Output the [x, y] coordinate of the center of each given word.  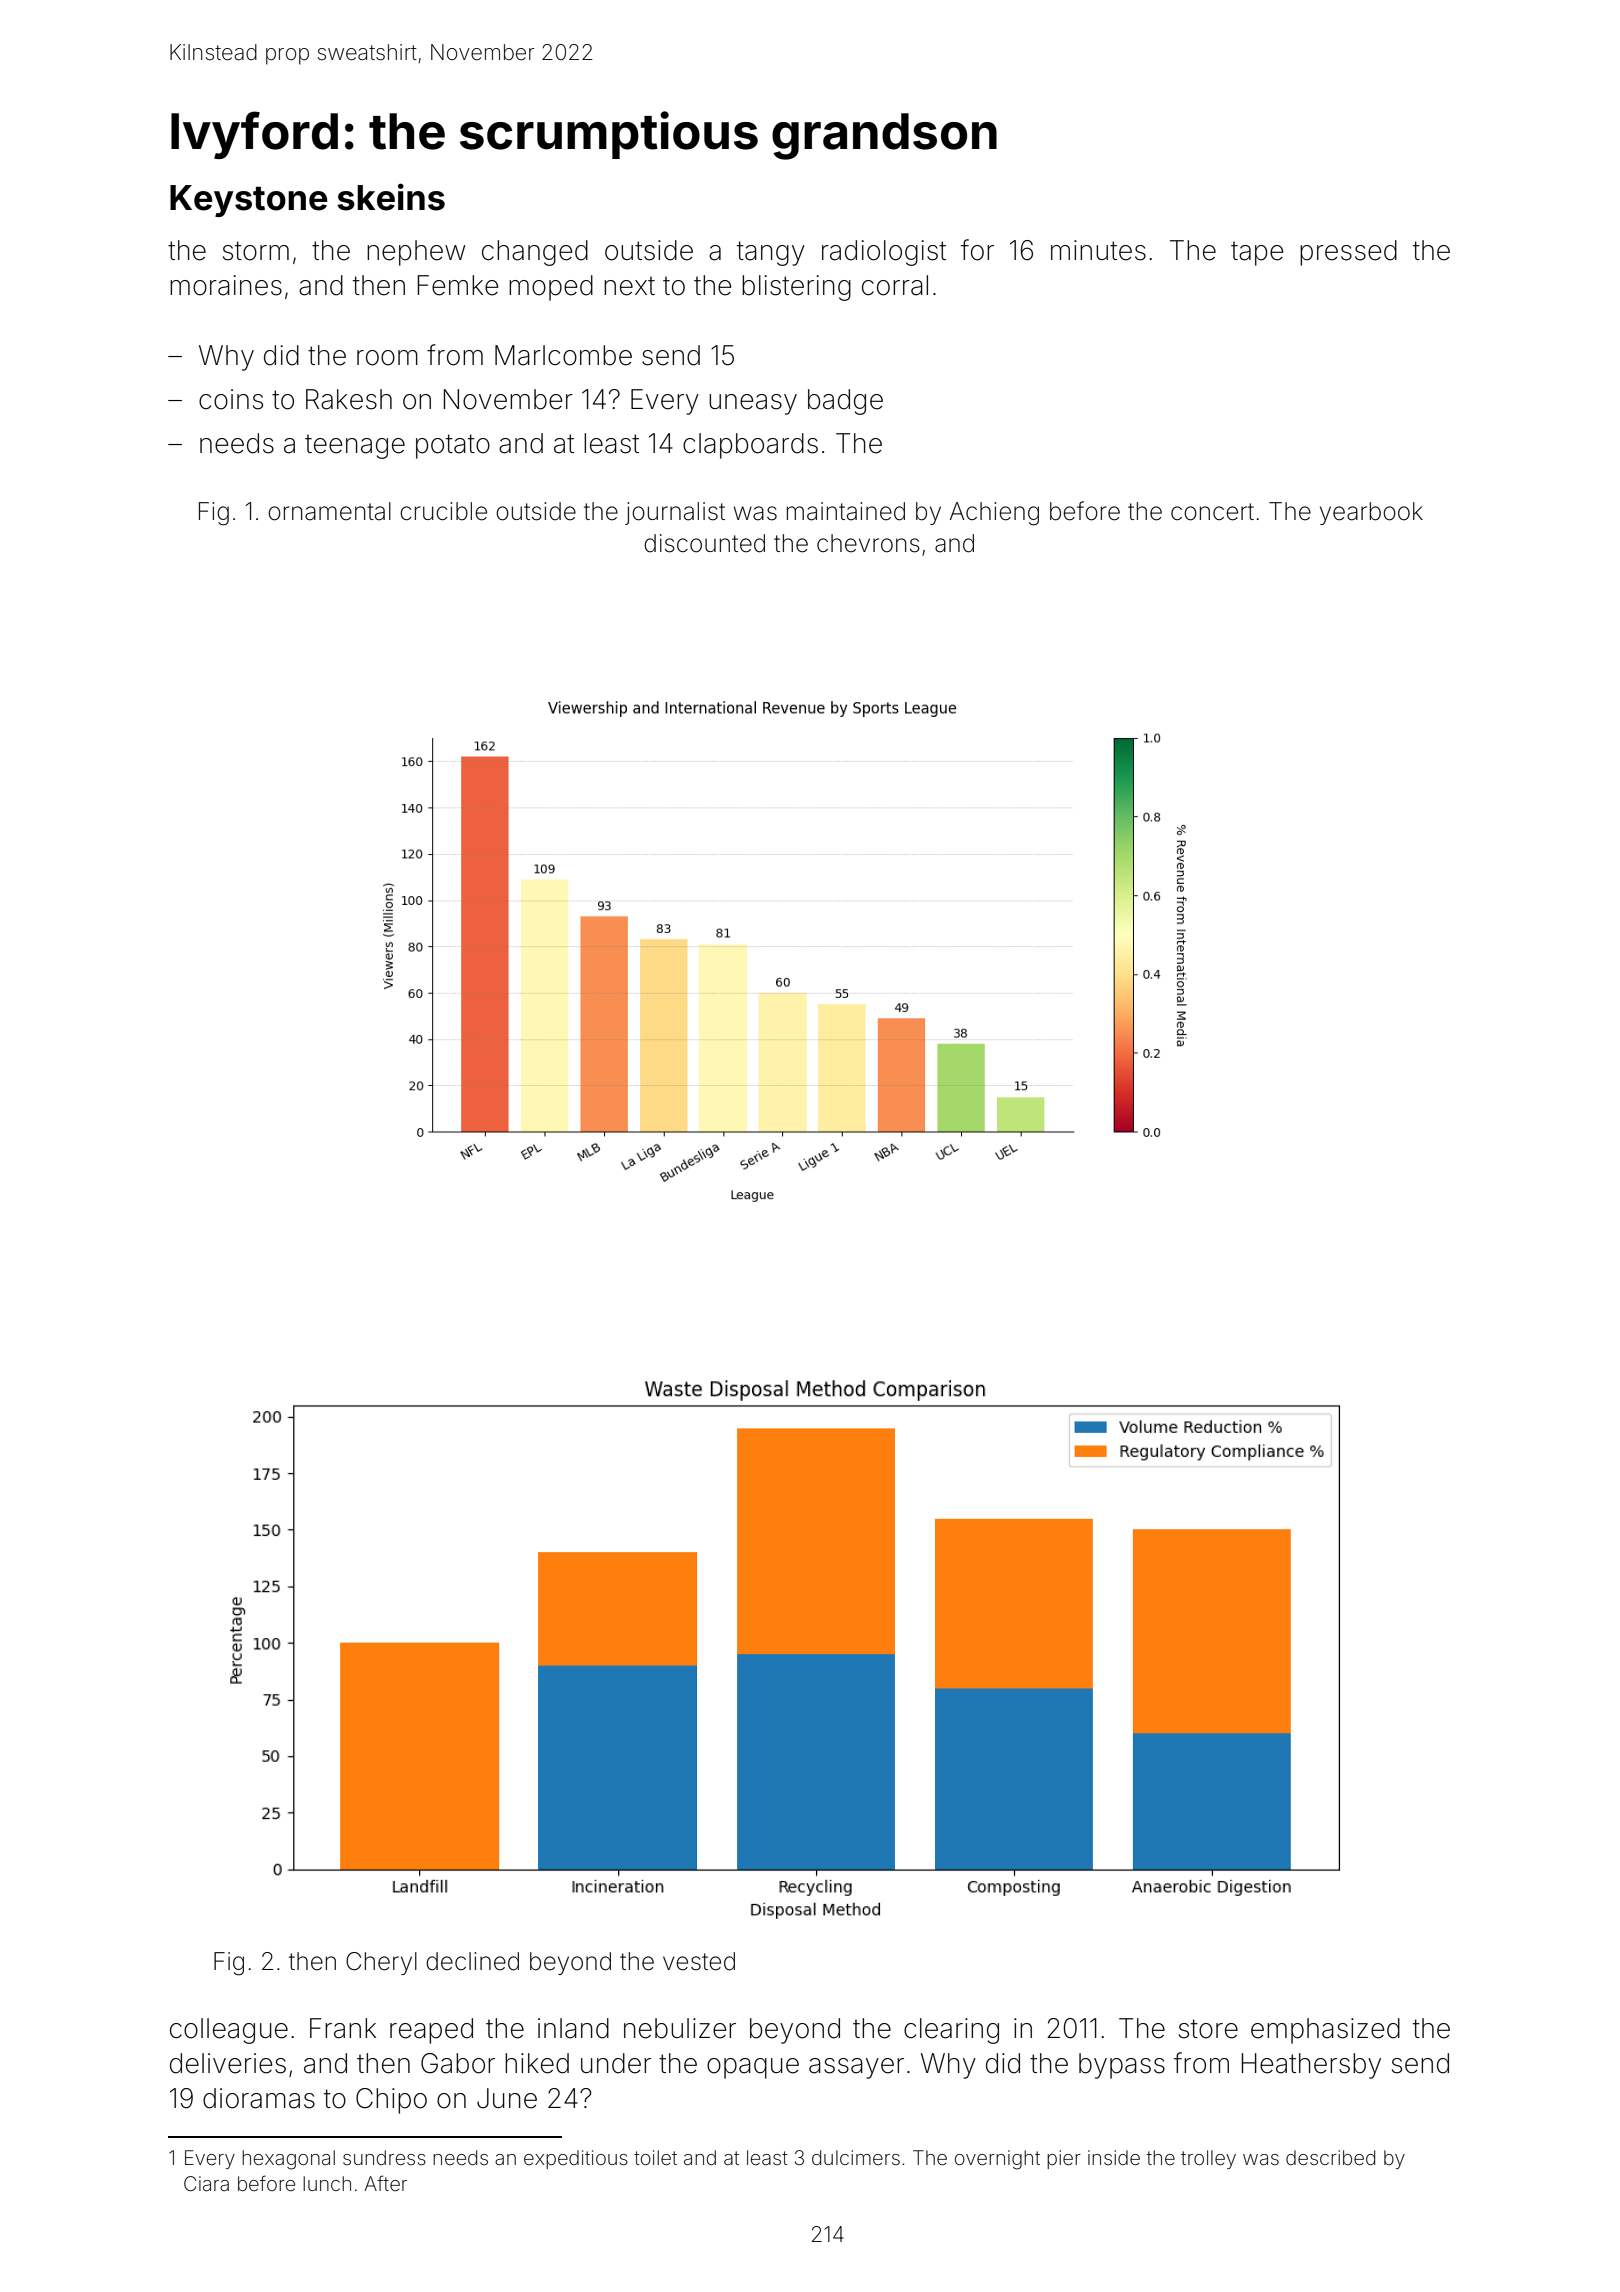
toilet [655, 2157]
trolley [1208, 2159]
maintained [846, 511]
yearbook [1371, 513]
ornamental [329, 511]
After [385, 2183]
